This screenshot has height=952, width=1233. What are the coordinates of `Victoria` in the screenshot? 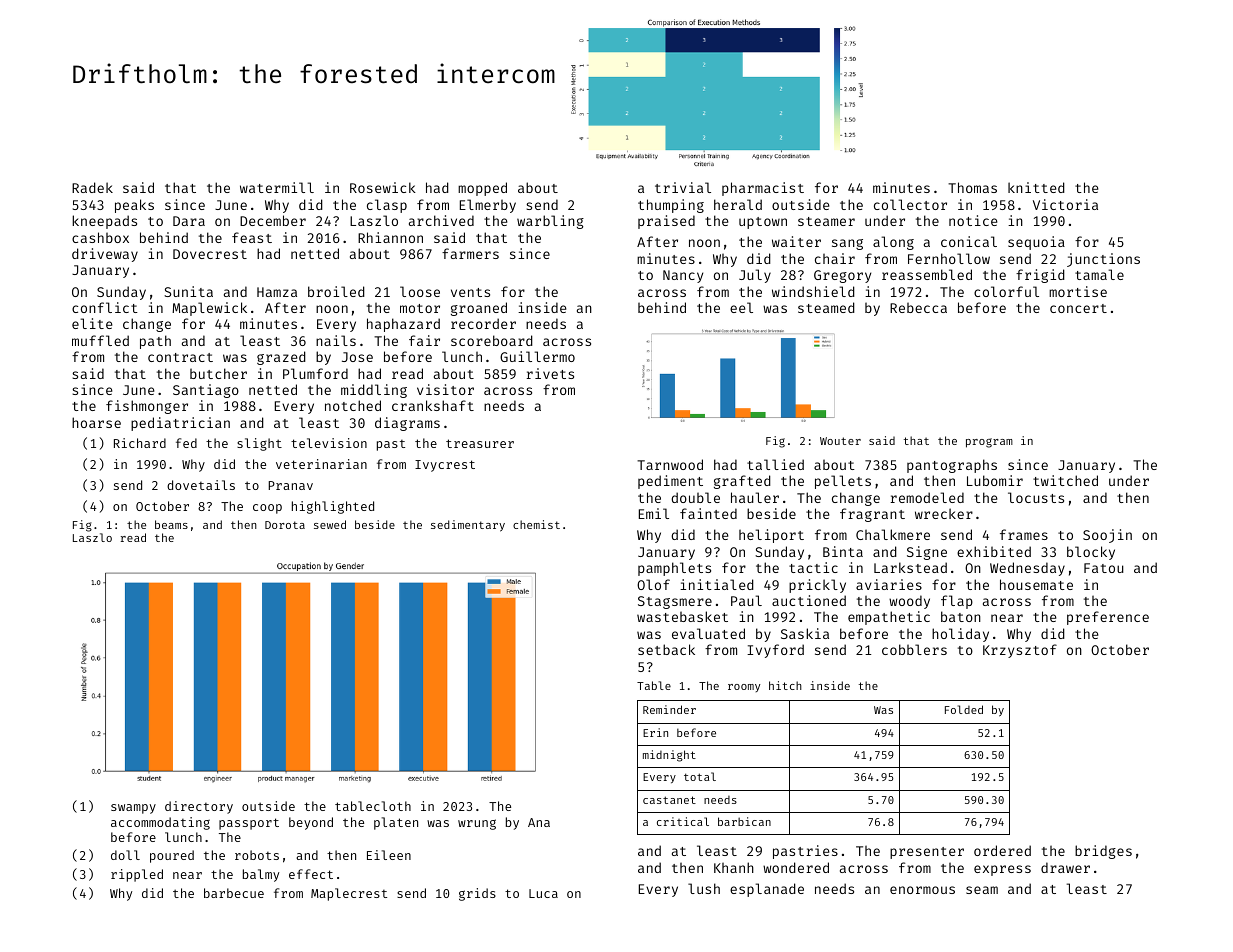 It's located at (1065, 204).
